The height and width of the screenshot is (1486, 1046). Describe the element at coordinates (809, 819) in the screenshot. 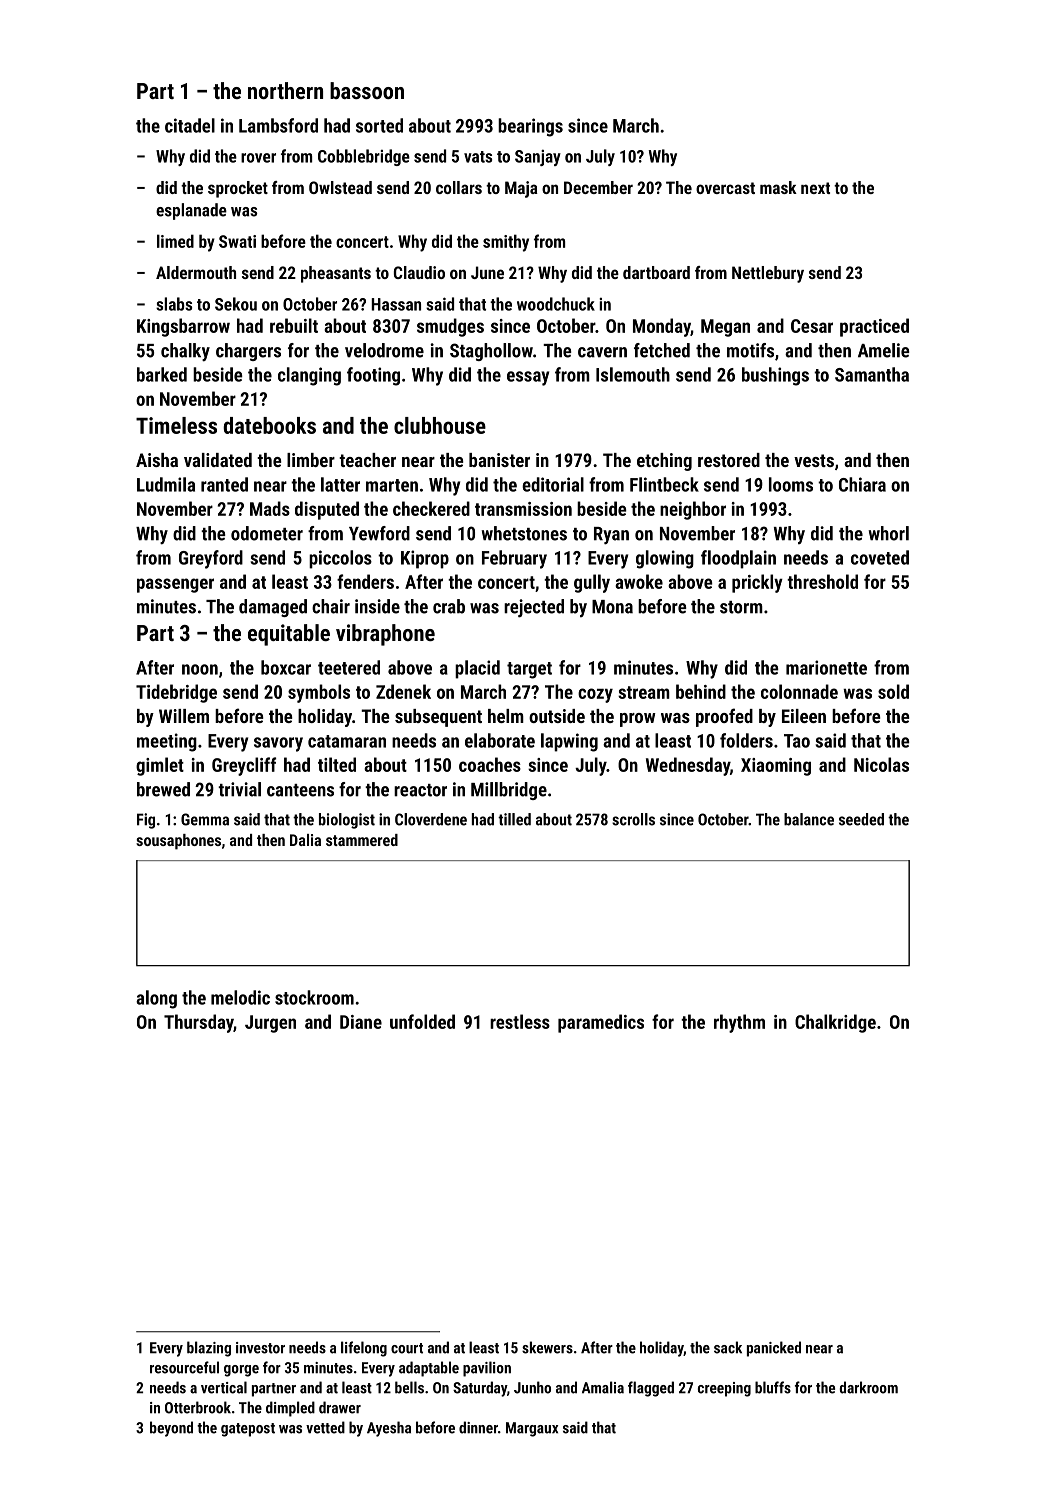

I see `balance` at that location.
